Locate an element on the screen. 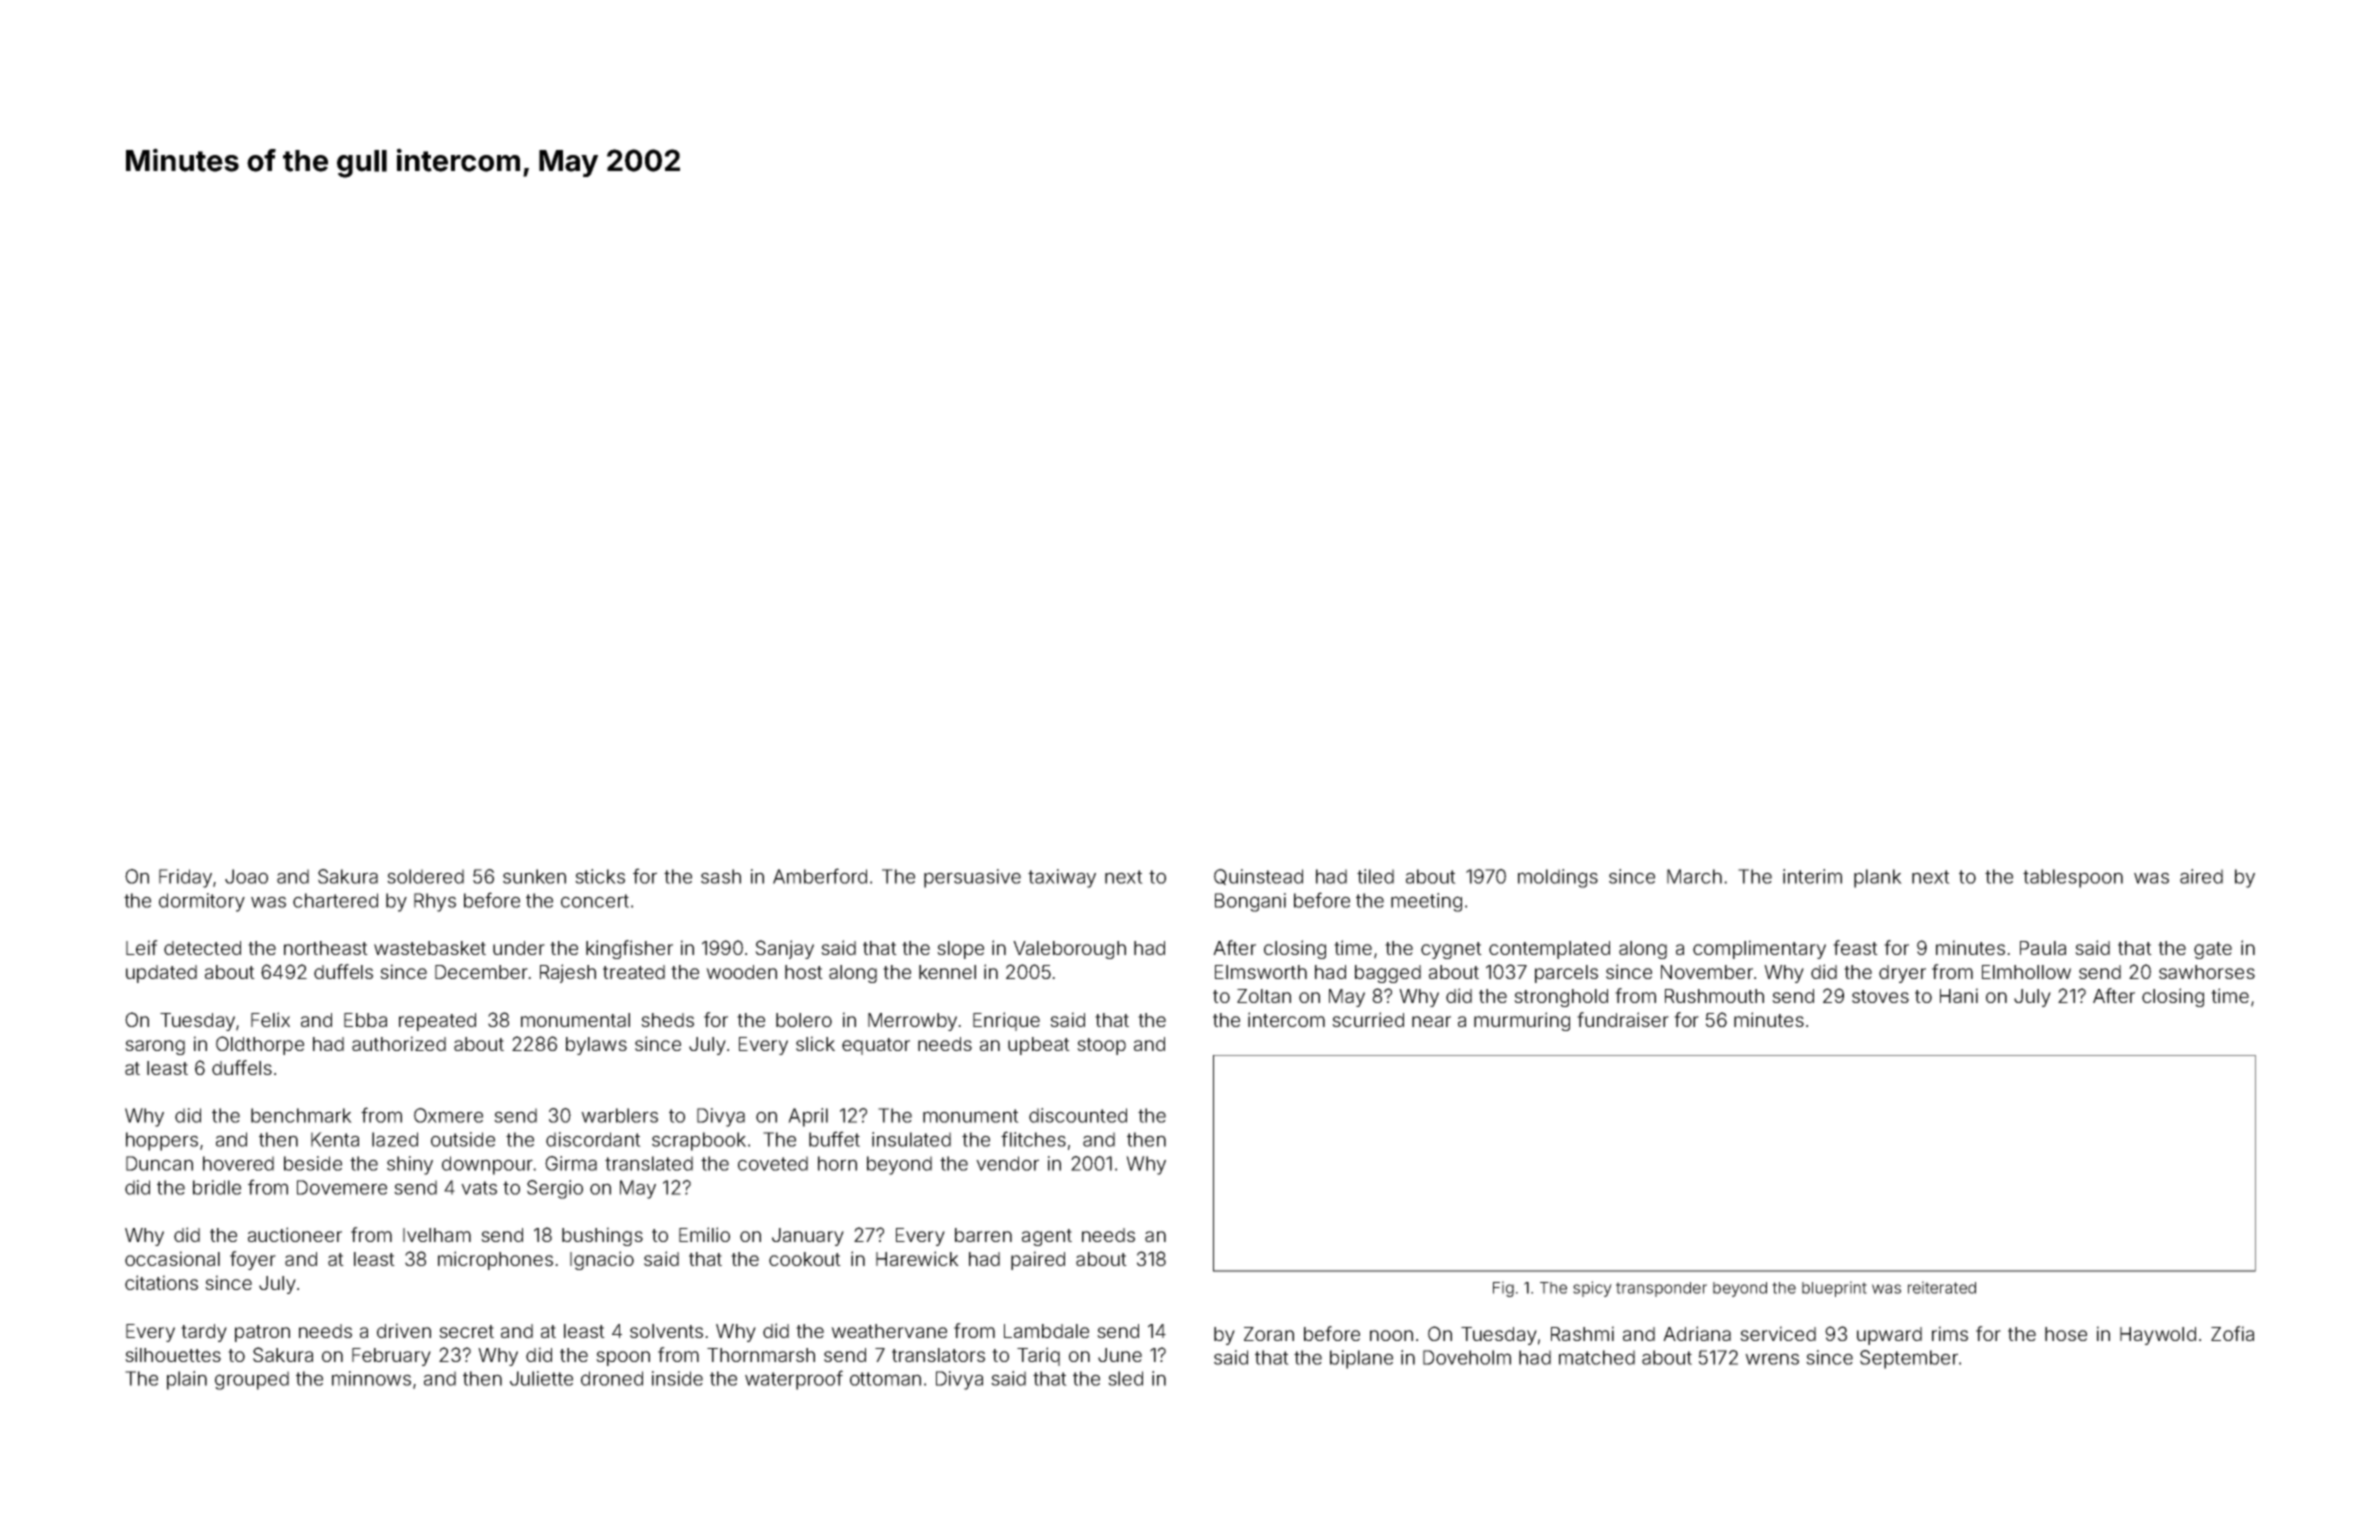  barren is located at coordinates (983, 1235).
